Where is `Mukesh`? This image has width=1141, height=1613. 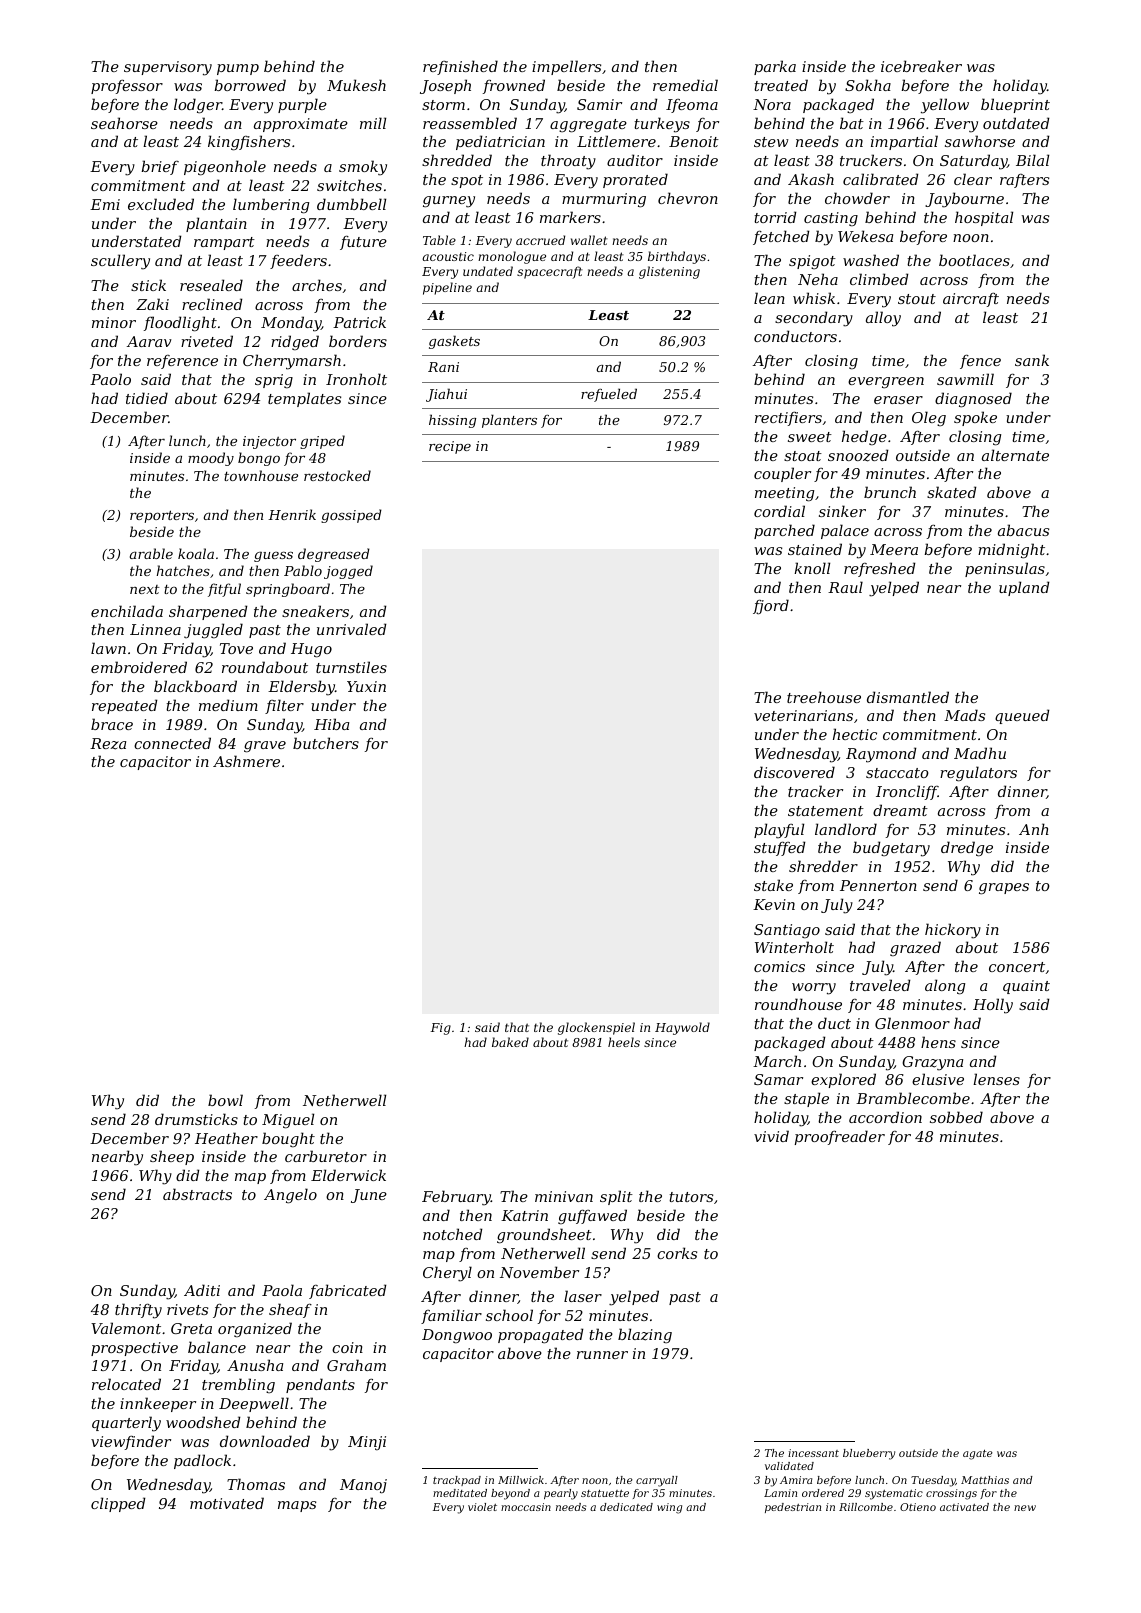
Mukesh is located at coordinates (356, 85).
